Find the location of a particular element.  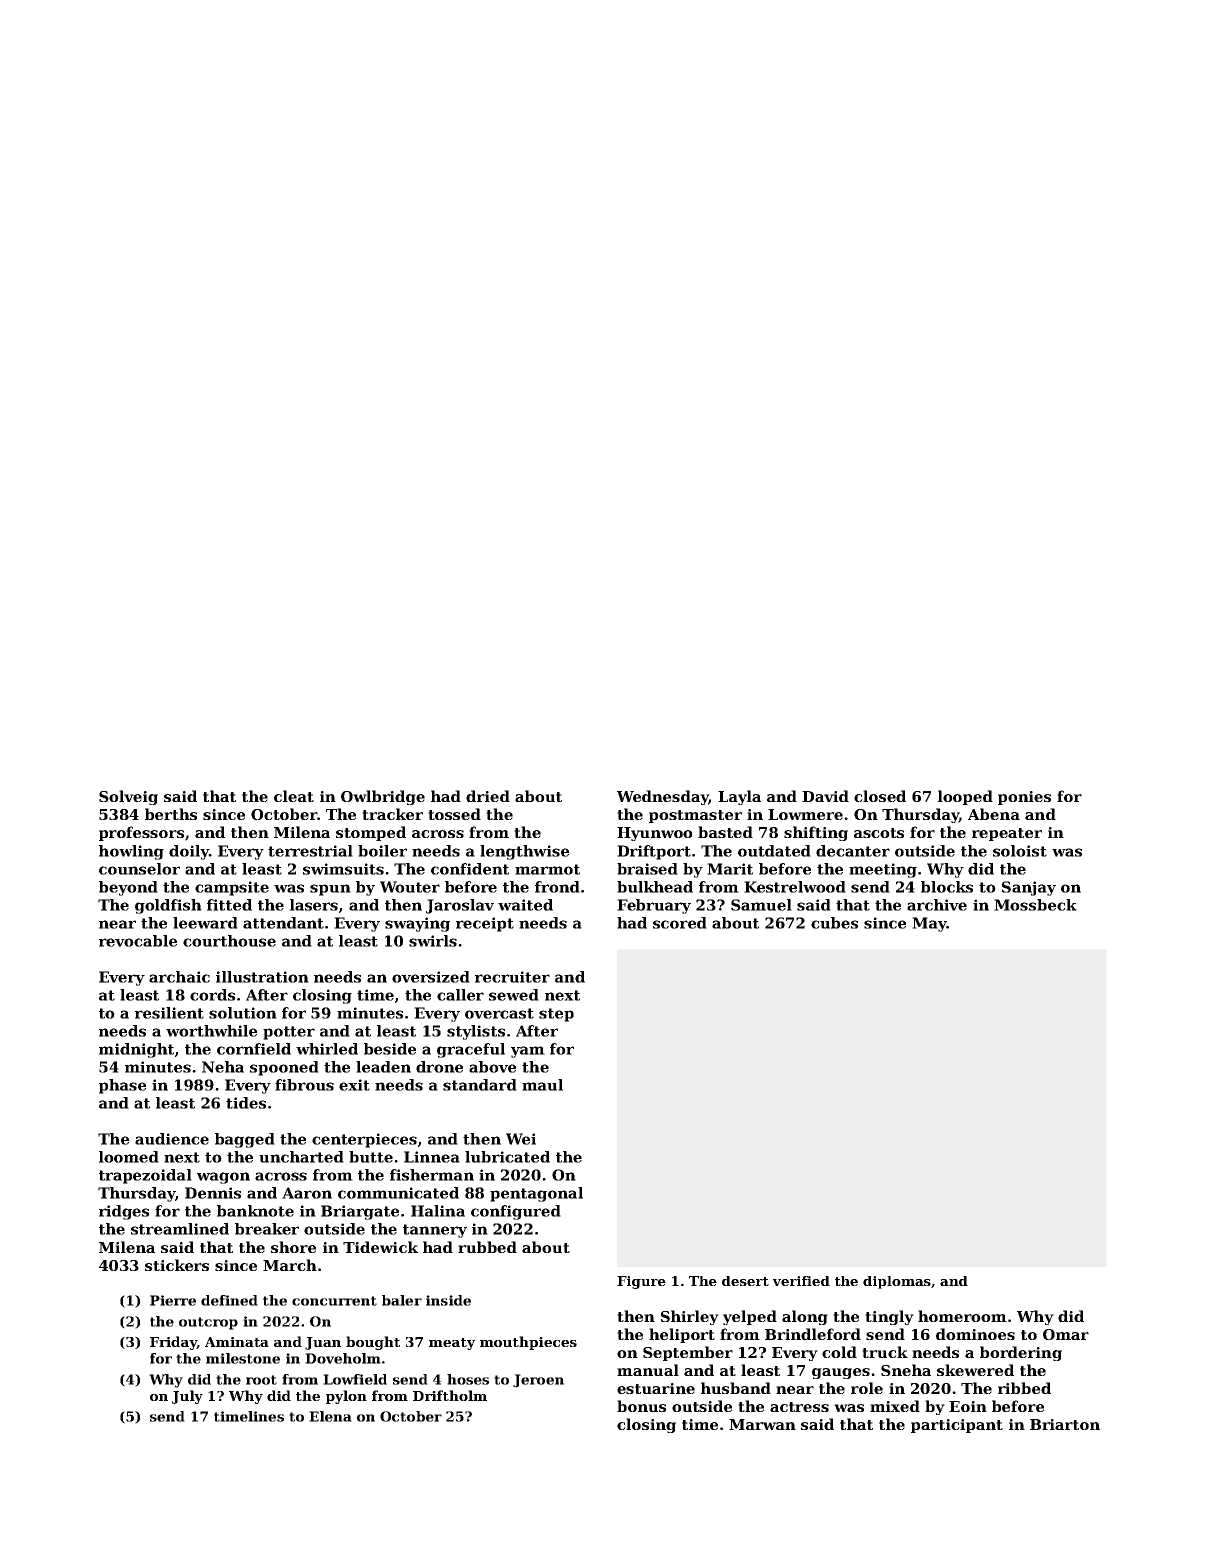

cleat is located at coordinates (294, 796).
